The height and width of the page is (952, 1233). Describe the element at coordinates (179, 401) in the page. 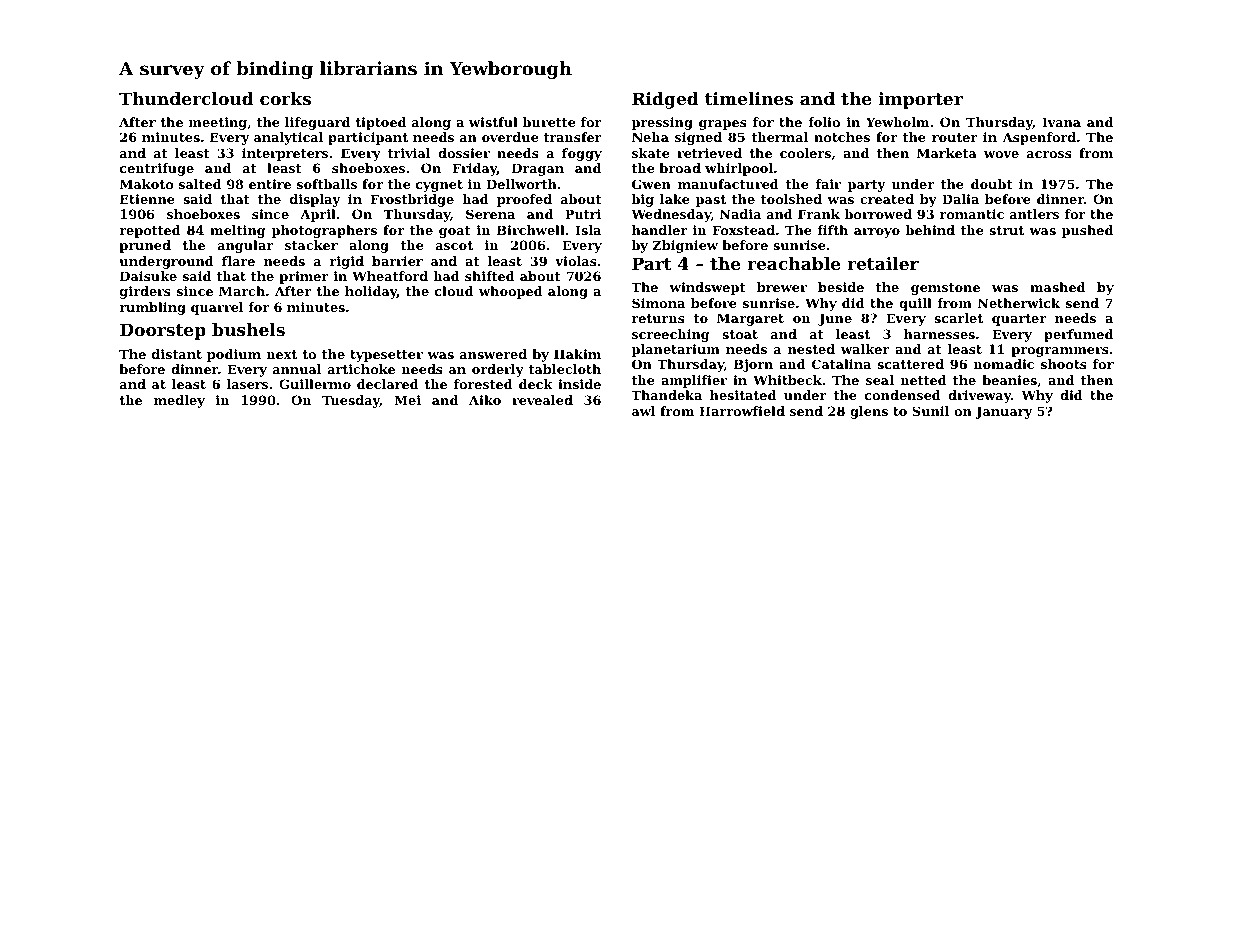

I see `medley` at that location.
